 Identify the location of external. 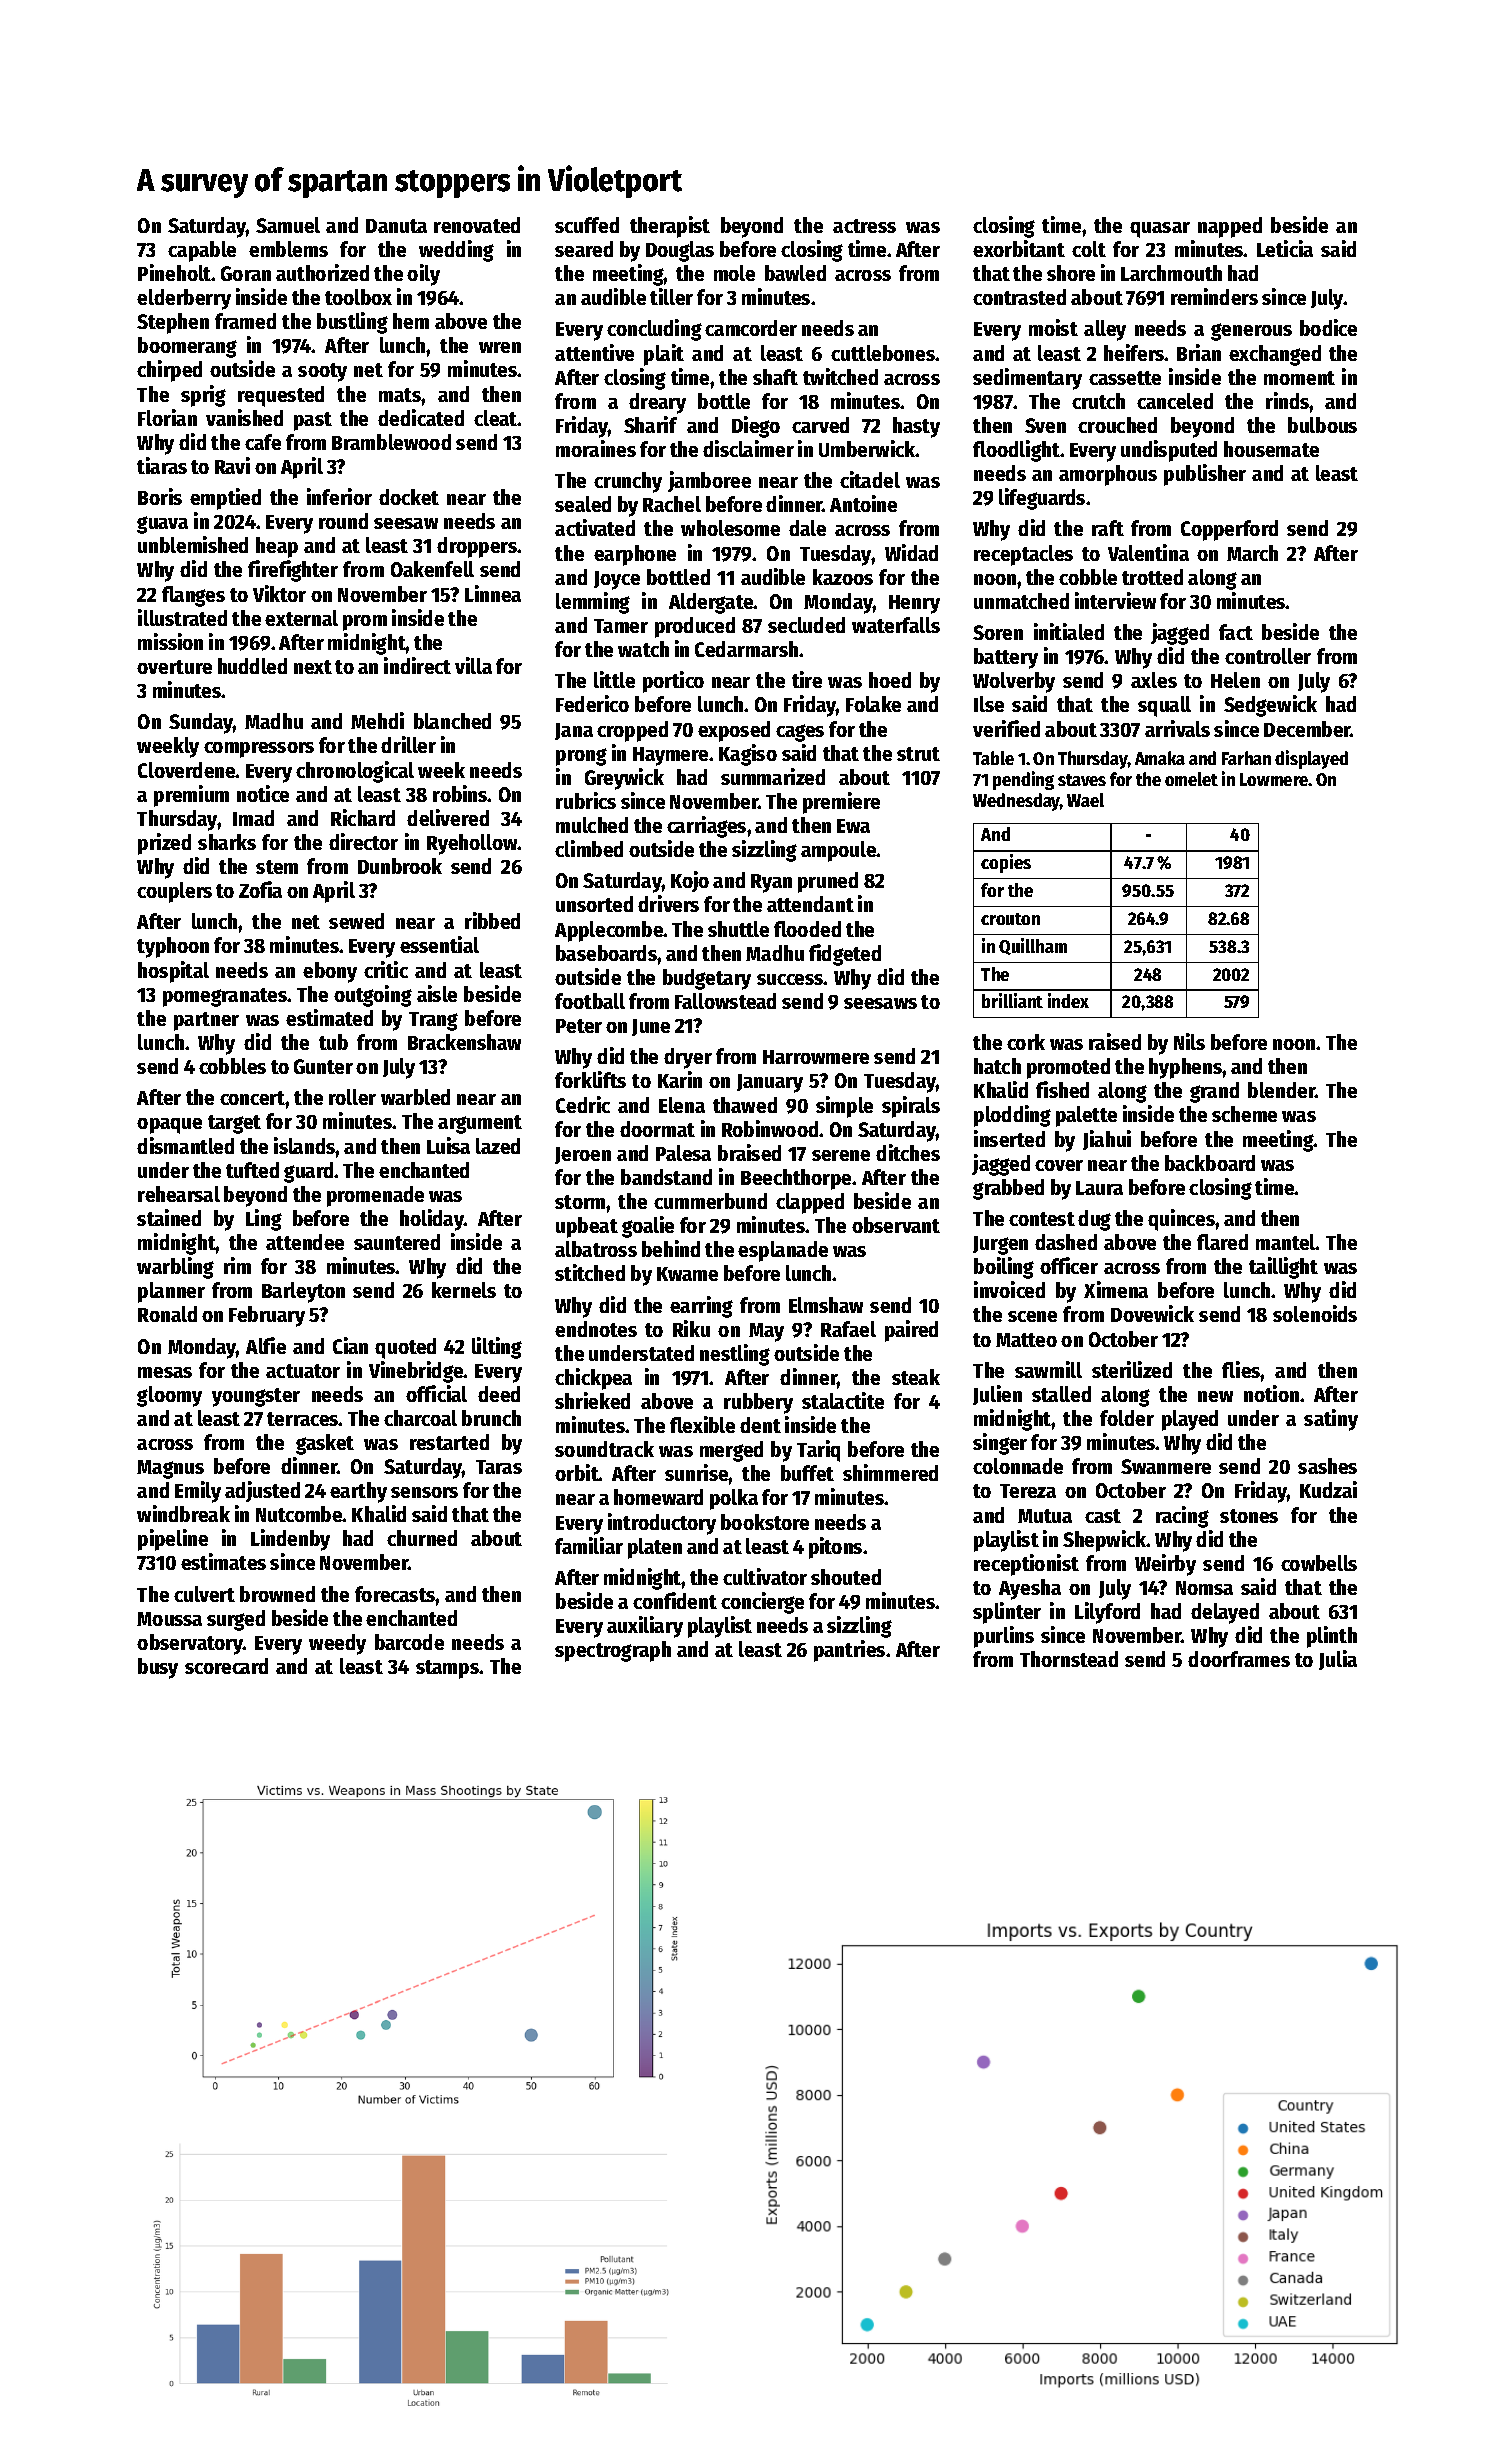
(301, 618).
